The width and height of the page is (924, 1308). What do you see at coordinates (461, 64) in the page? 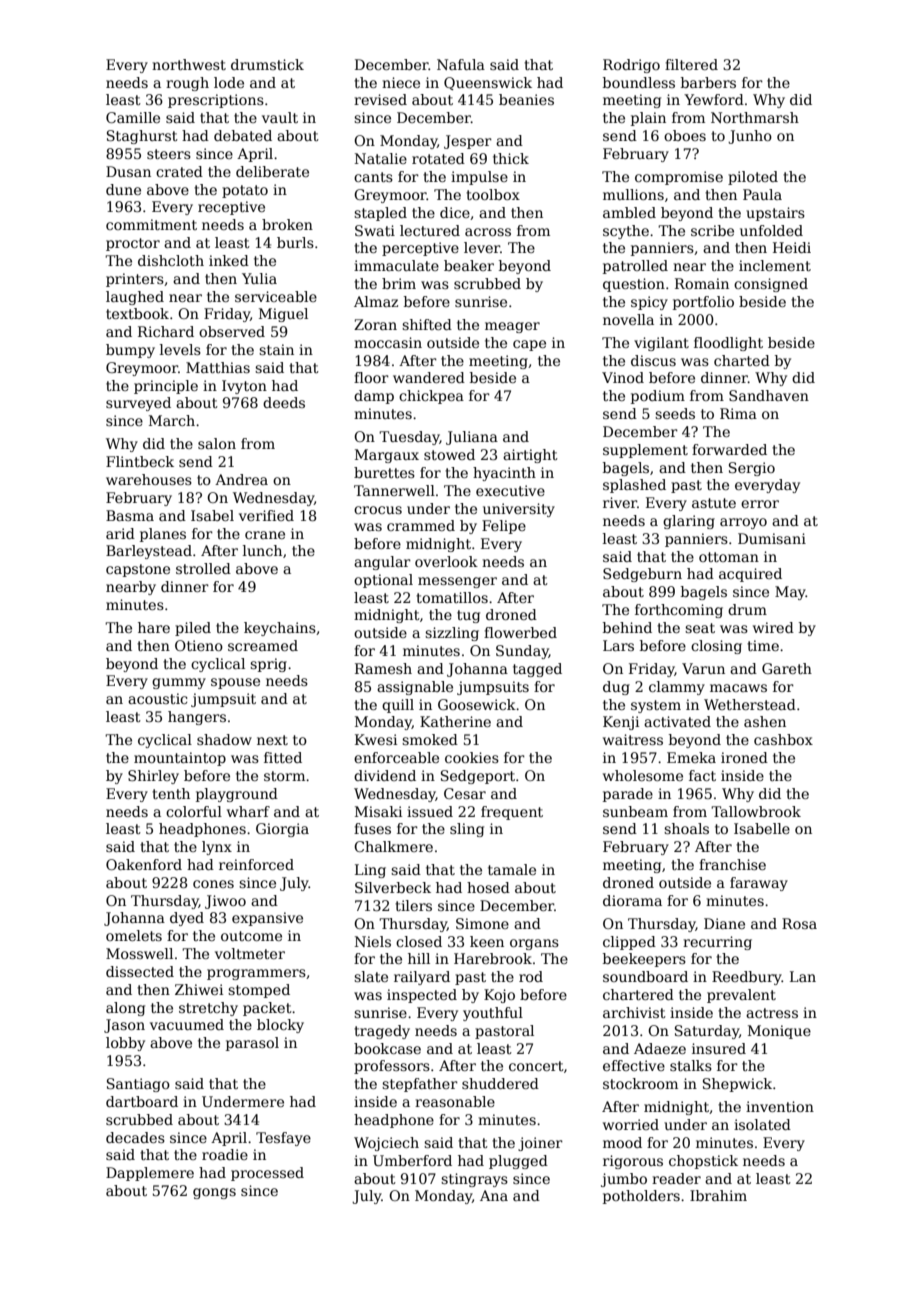
I see `Nafula` at bounding box center [461, 64].
